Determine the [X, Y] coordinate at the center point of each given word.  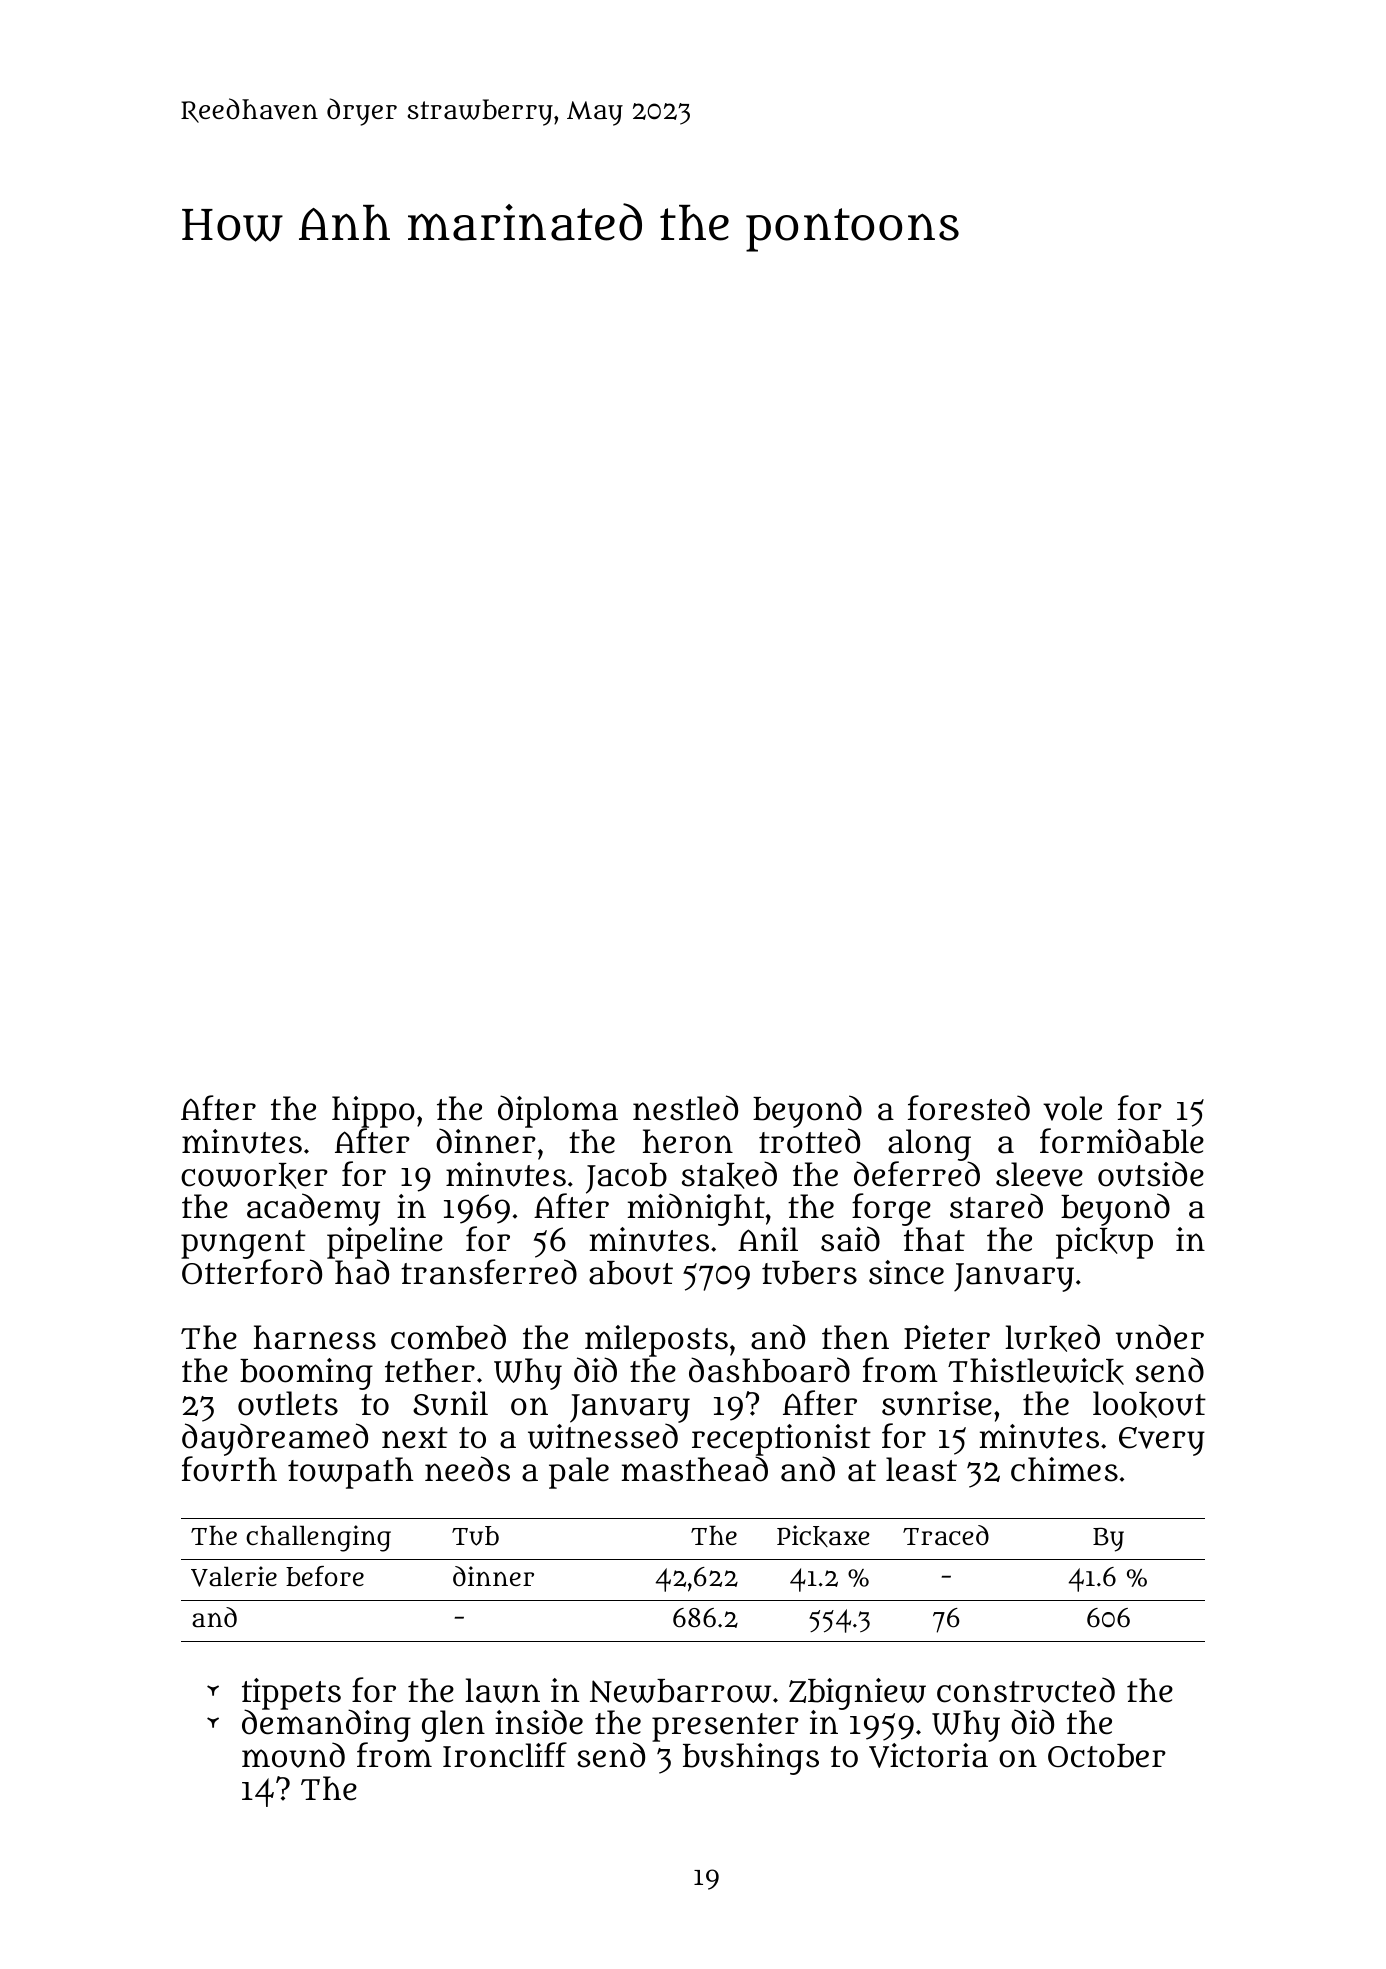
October [1107, 1756]
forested [969, 1108]
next [415, 1437]
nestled [685, 1108]
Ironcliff [505, 1755]
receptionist [781, 1440]
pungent [243, 1245]
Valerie [234, 1576]
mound [293, 1755]
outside [1151, 1174]
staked [729, 1175]
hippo [373, 1112]
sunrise [937, 1403]
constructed [1026, 1690]
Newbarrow [680, 1691]
